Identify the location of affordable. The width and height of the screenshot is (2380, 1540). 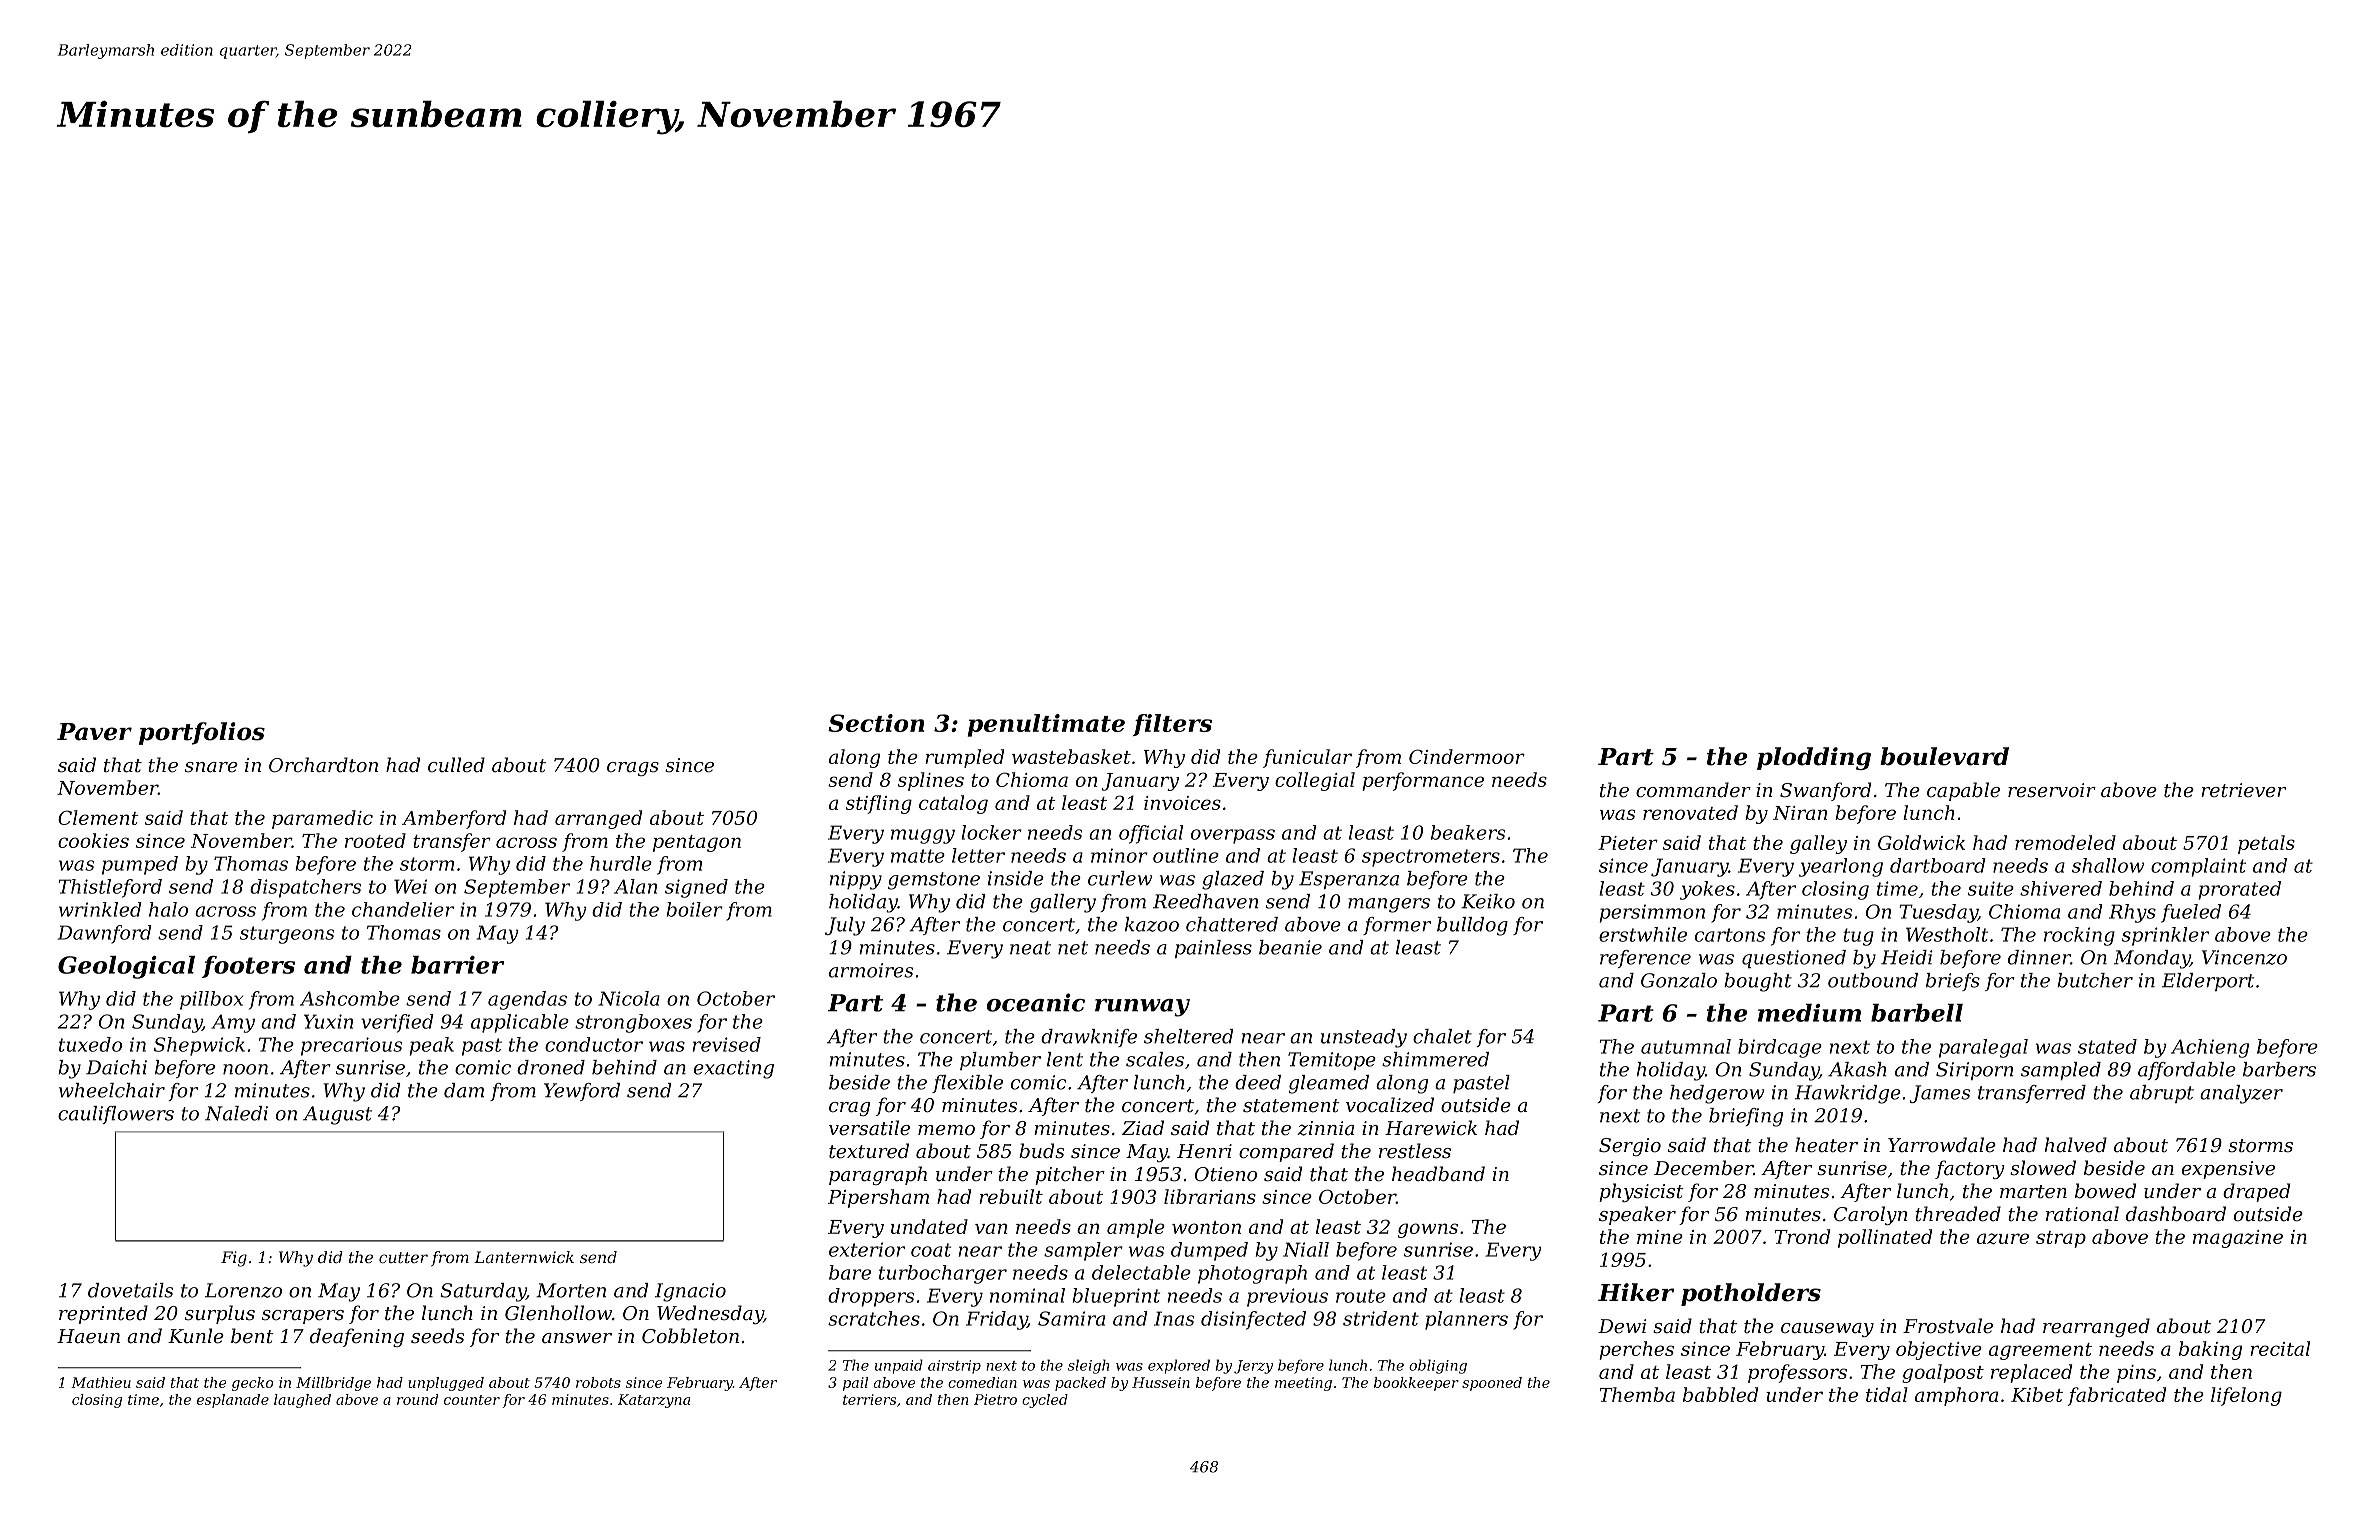
(2187, 1071).
